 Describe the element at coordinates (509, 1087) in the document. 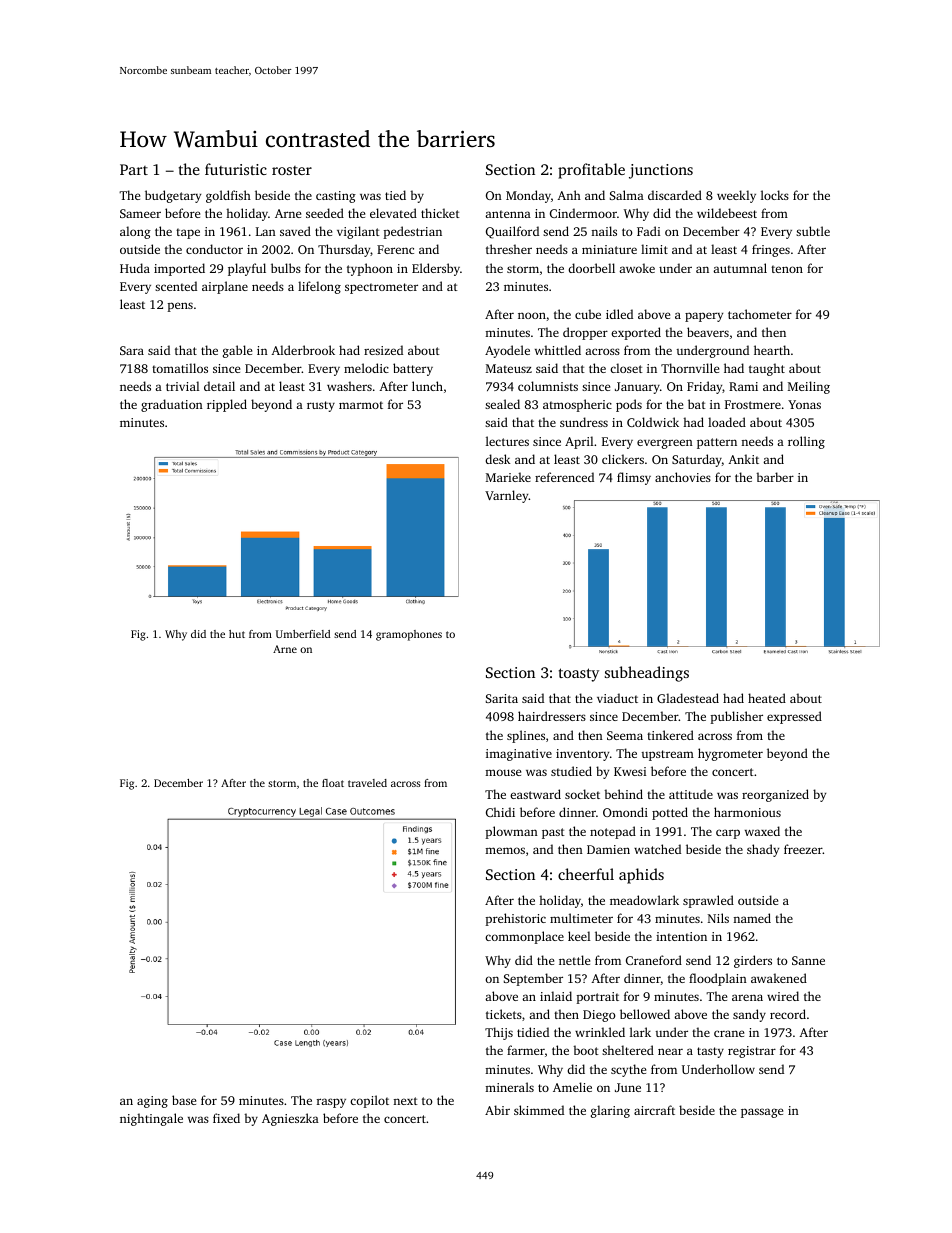

I see `minerals` at that location.
